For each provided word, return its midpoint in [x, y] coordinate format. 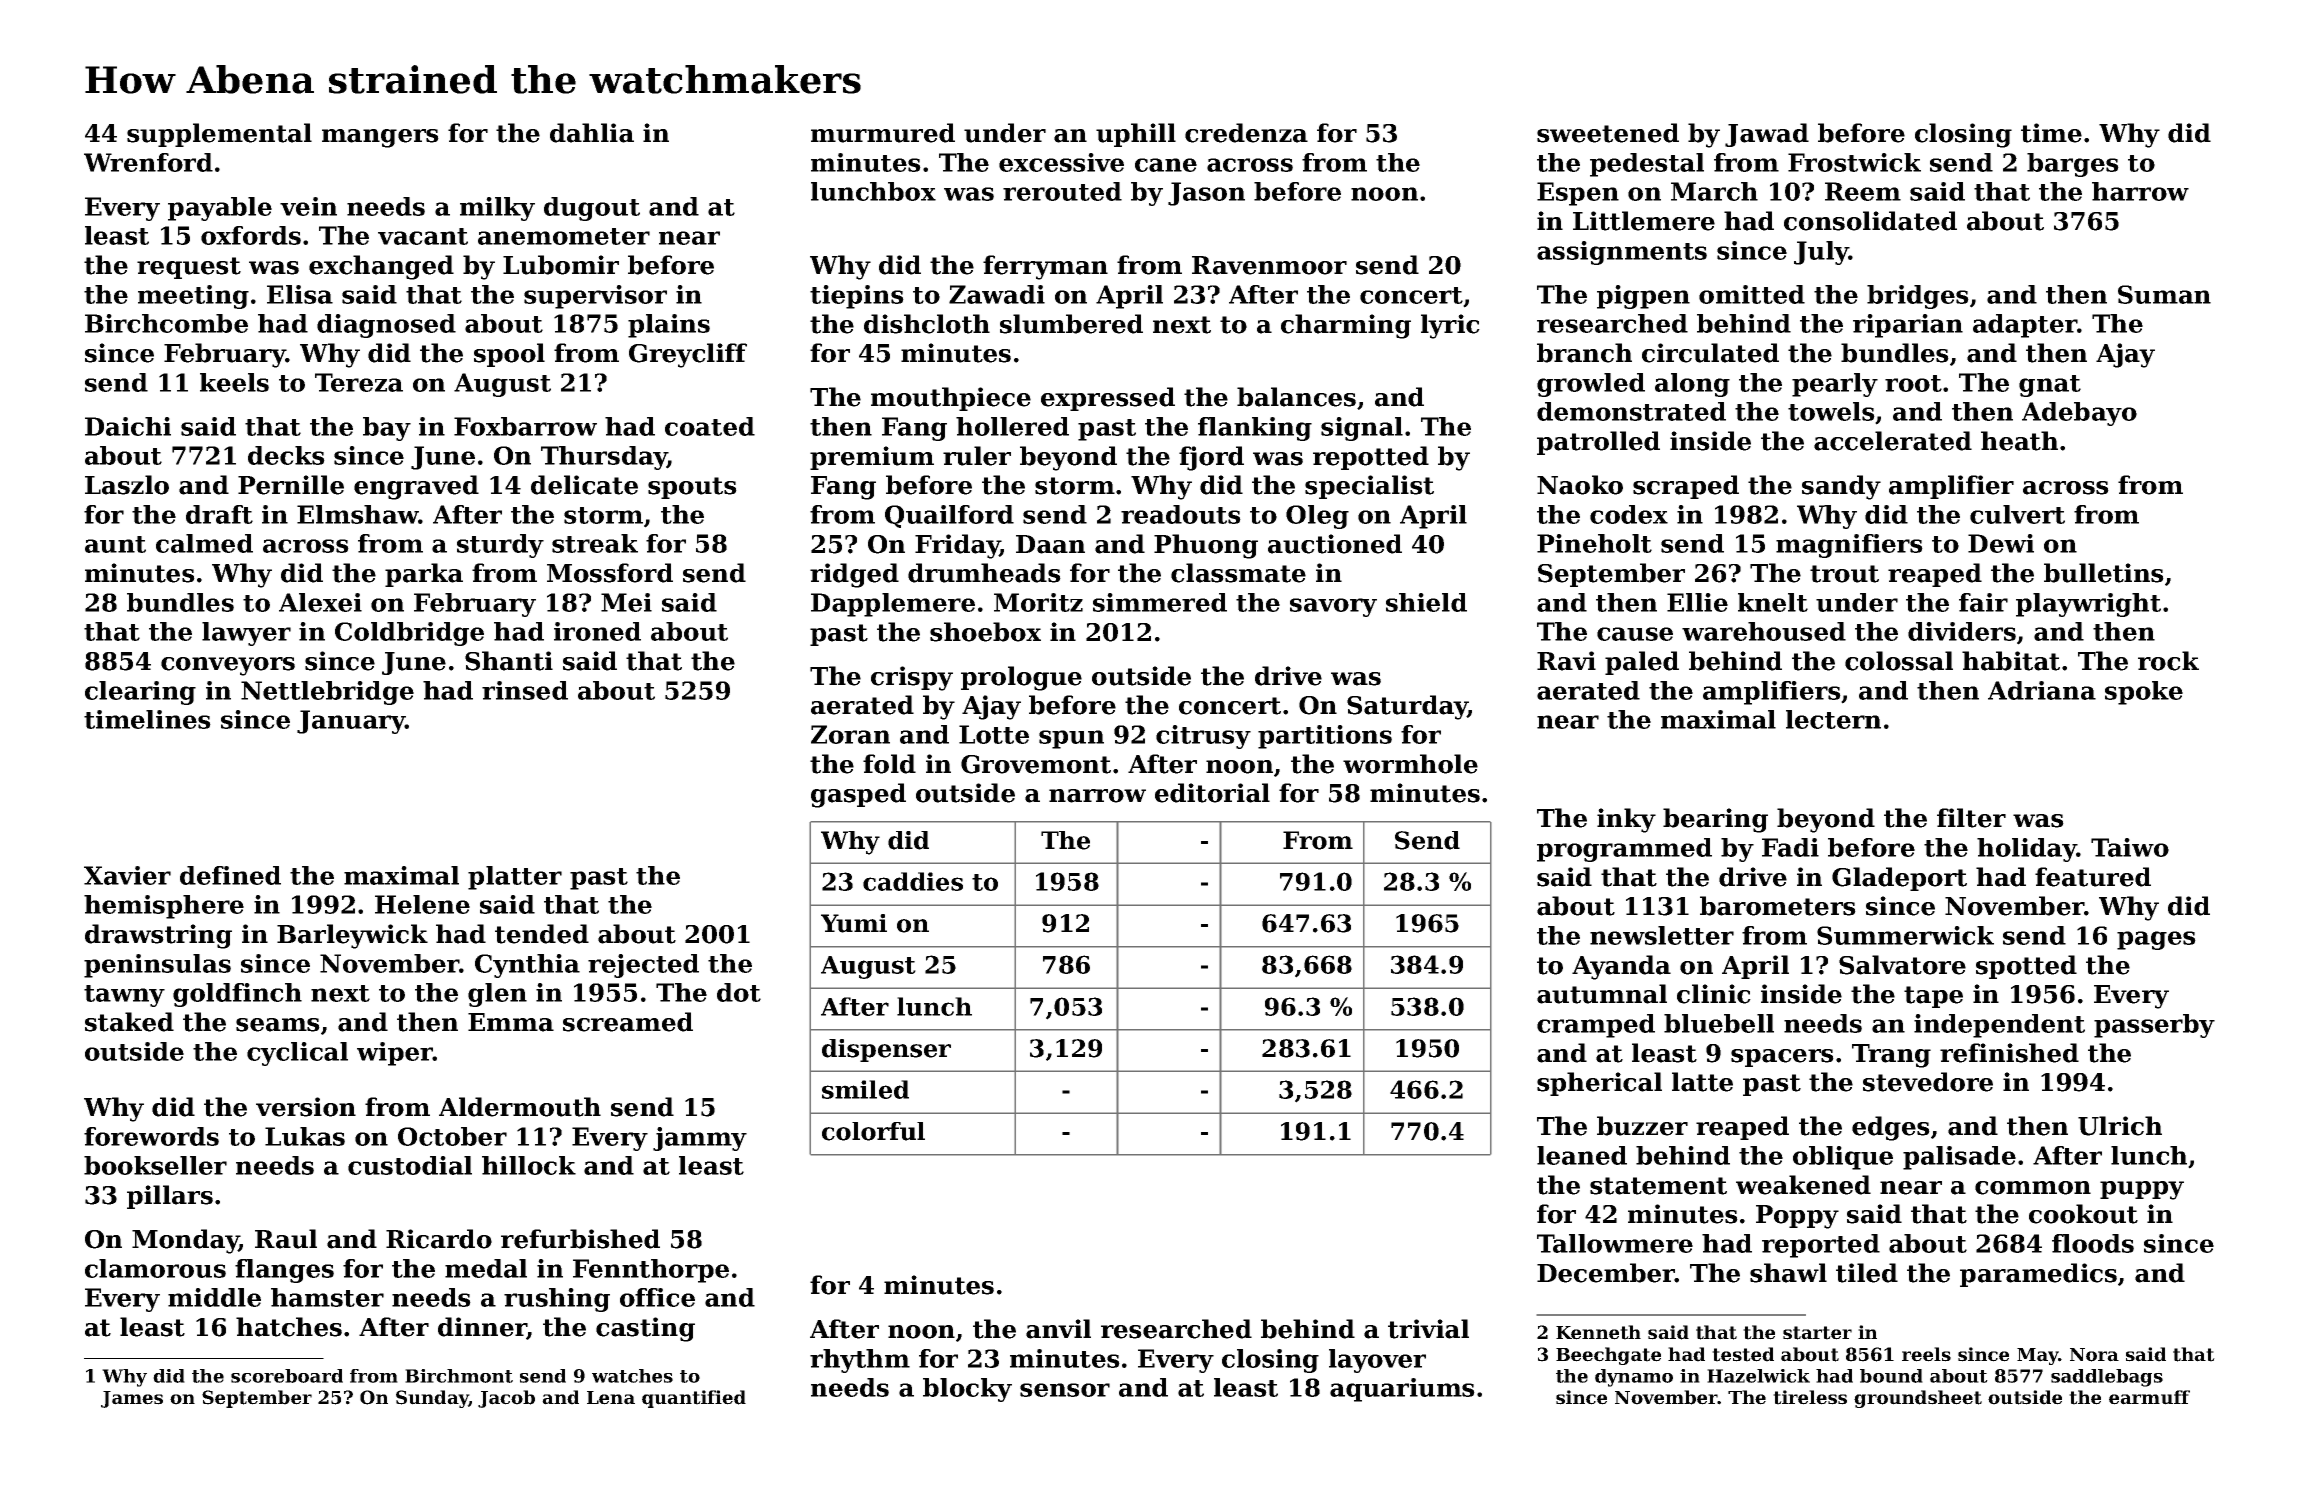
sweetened [1608, 133]
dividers [1962, 631]
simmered [1160, 602]
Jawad [1767, 135]
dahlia [592, 133]
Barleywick [352, 936]
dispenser [886, 1050]
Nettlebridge [327, 693]
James [132, 1399]
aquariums [1402, 1390]
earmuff [2149, 1397]
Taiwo [2130, 847]
